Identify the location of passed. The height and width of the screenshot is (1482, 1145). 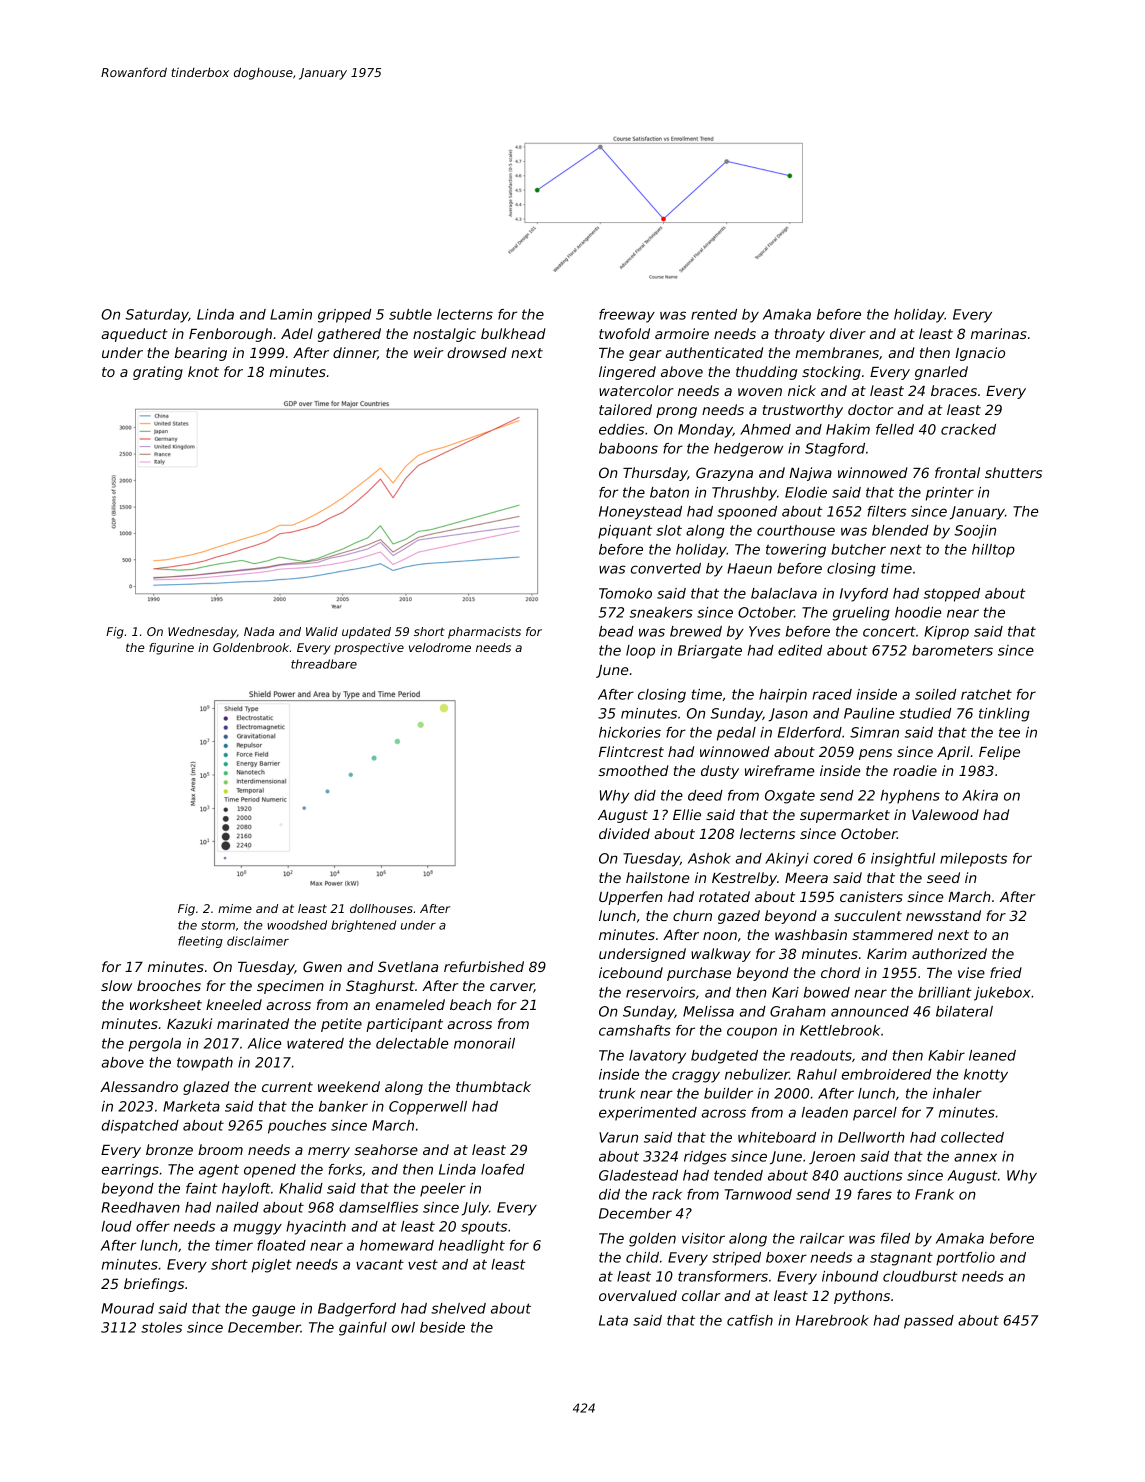
(929, 1322).
